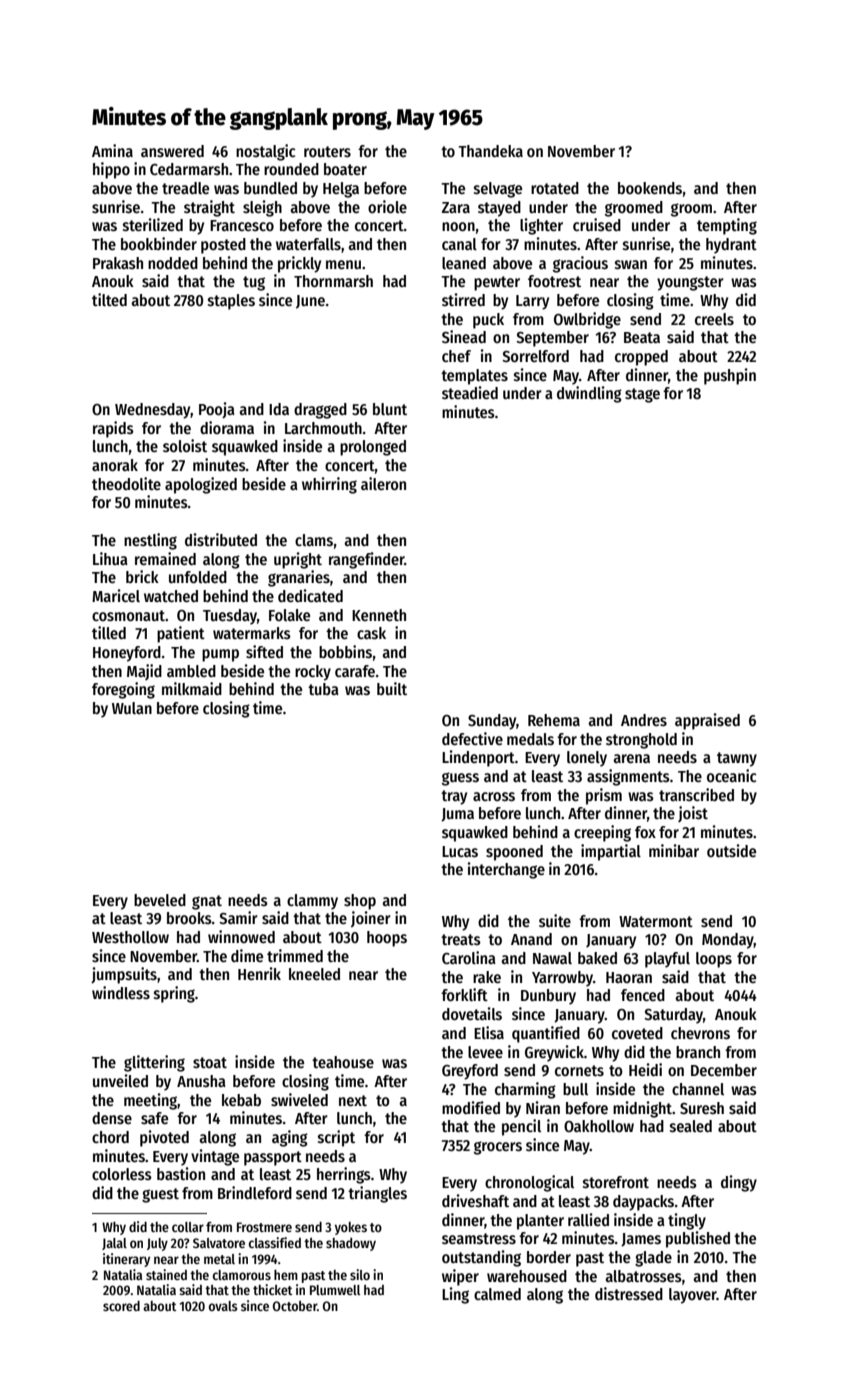 The width and height of the screenshot is (849, 1400). I want to click on watched, so click(171, 596).
